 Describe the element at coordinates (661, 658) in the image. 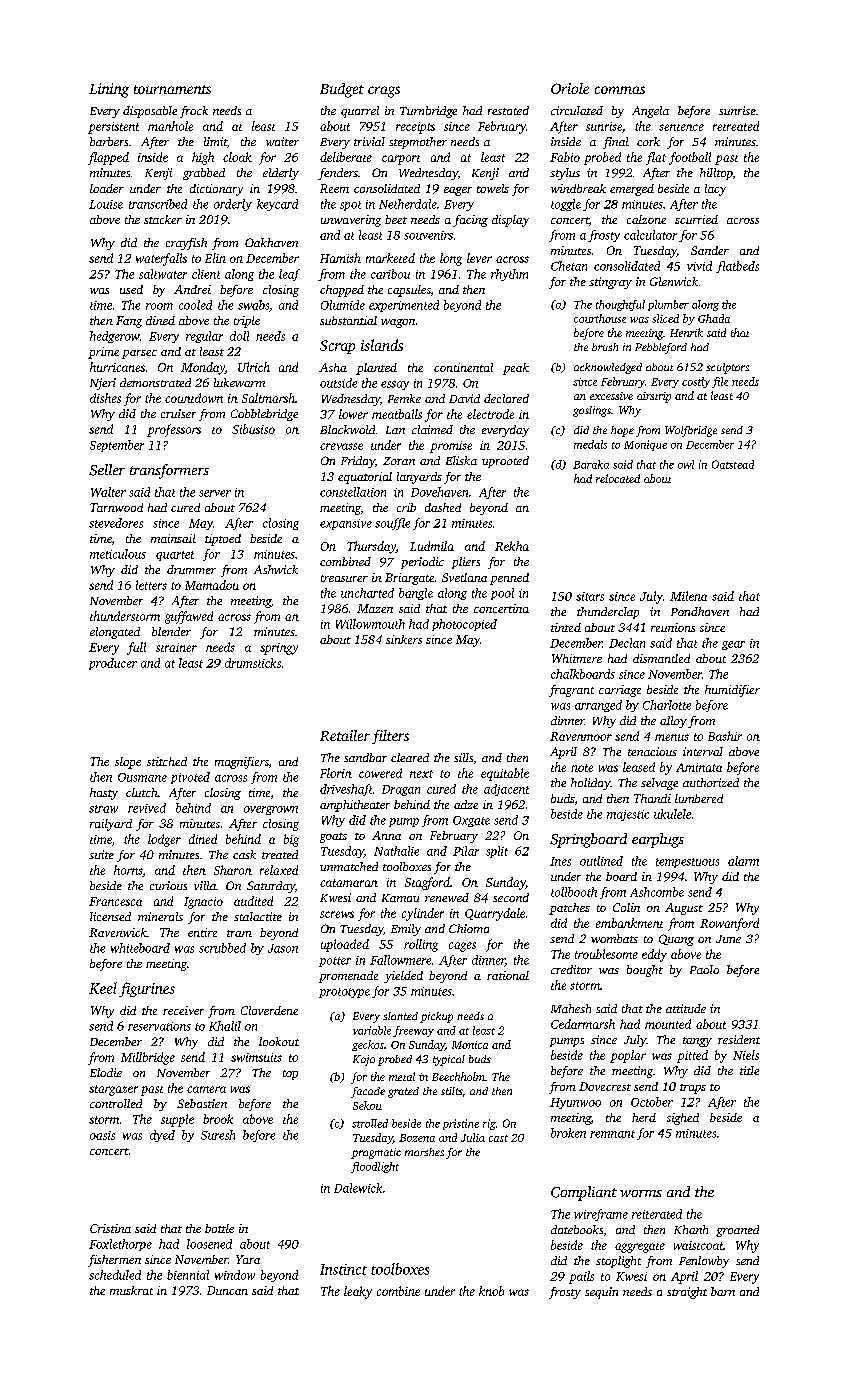

I see `dismantled` at that location.
